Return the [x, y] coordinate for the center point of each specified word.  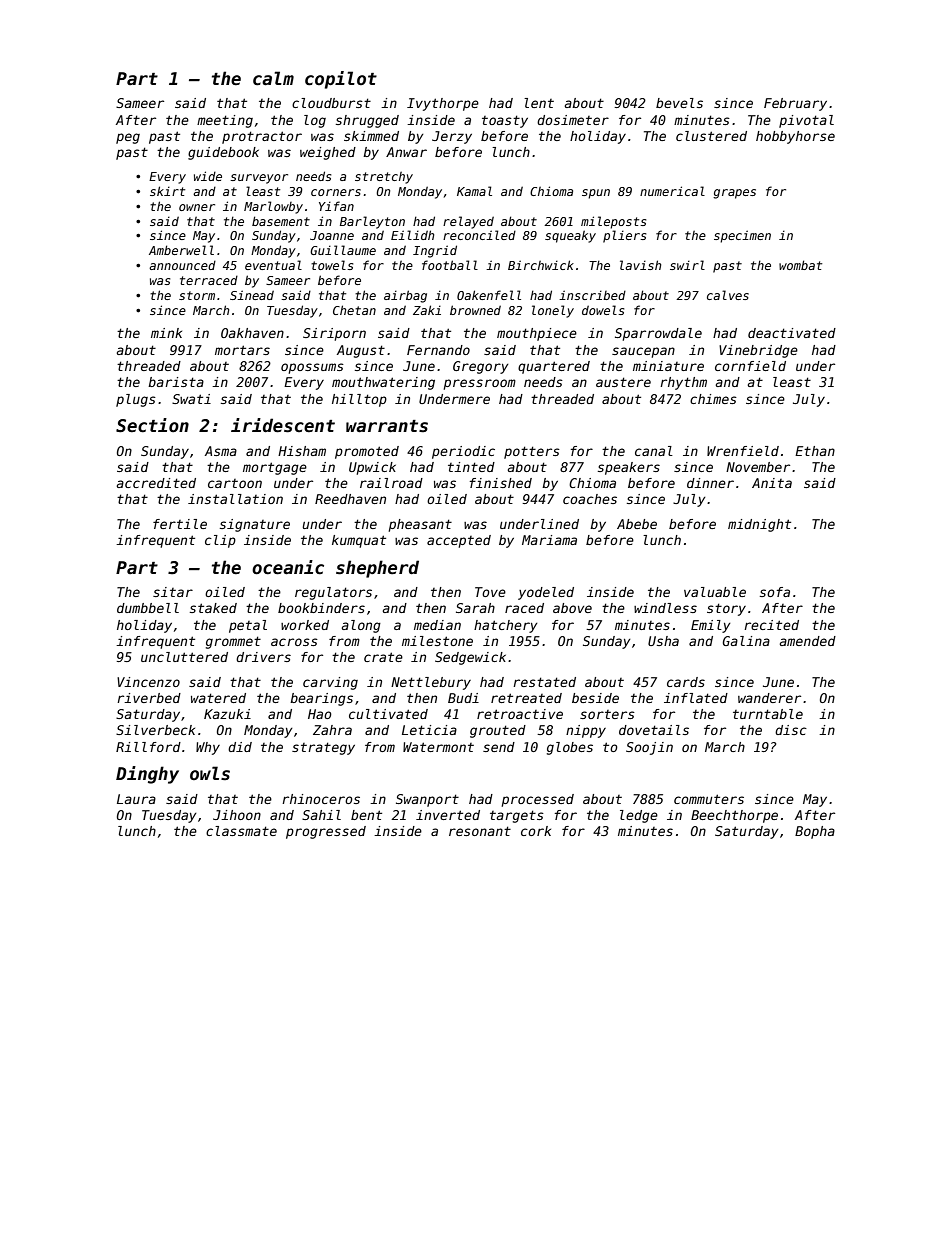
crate [383, 657]
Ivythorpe [443, 104]
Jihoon [237, 815]
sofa [775, 592]
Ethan [815, 451]
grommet [233, 642]
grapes [734, 194]
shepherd [377, 569]
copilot [341, 80]
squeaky [570, 236]
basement [281, 221]
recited [771, 625]
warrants [387, 426]
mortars [242, 350]
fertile [180, 524]
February [795, 104]
